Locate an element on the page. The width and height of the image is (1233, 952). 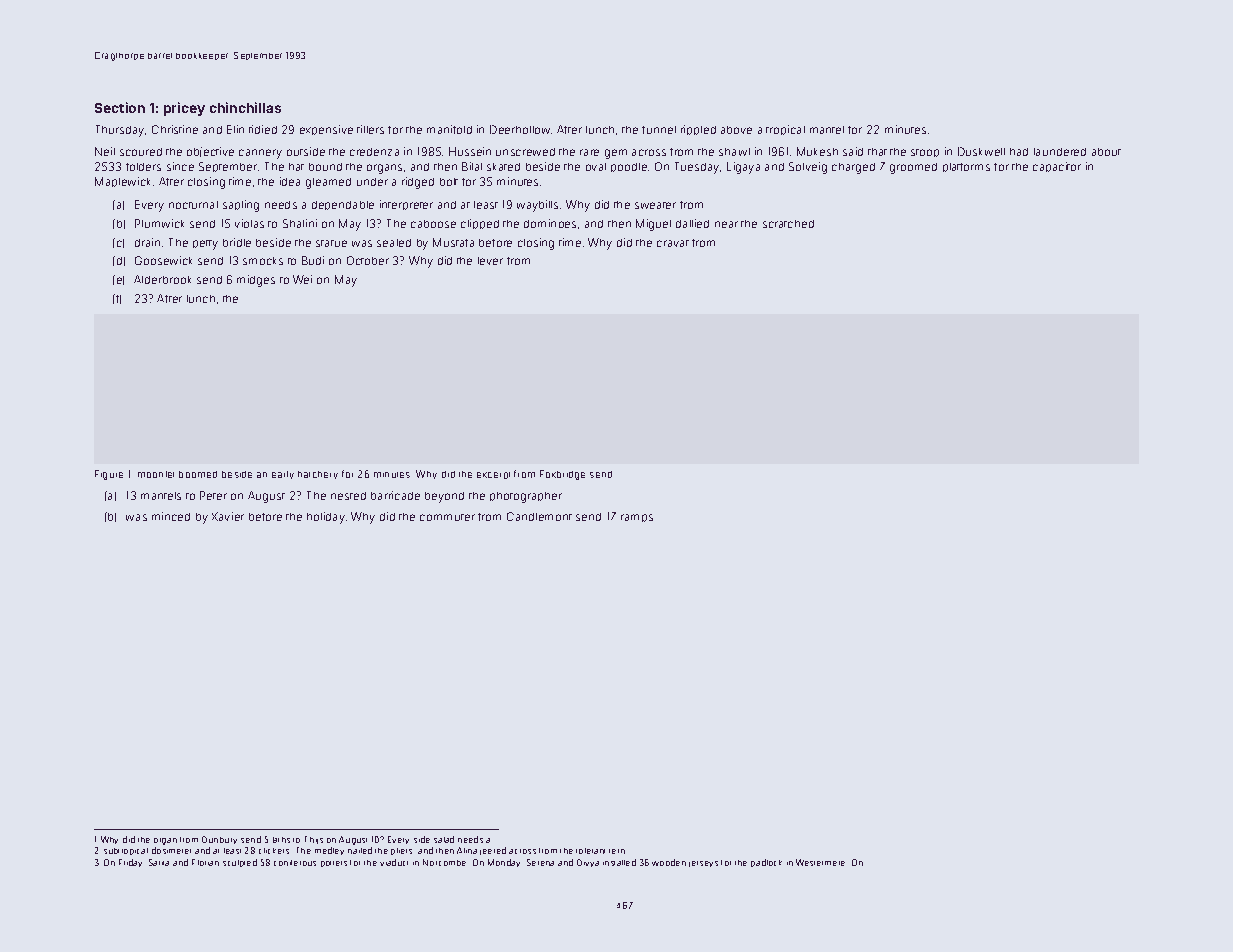
photographer is located at coordinates (526, 497).
